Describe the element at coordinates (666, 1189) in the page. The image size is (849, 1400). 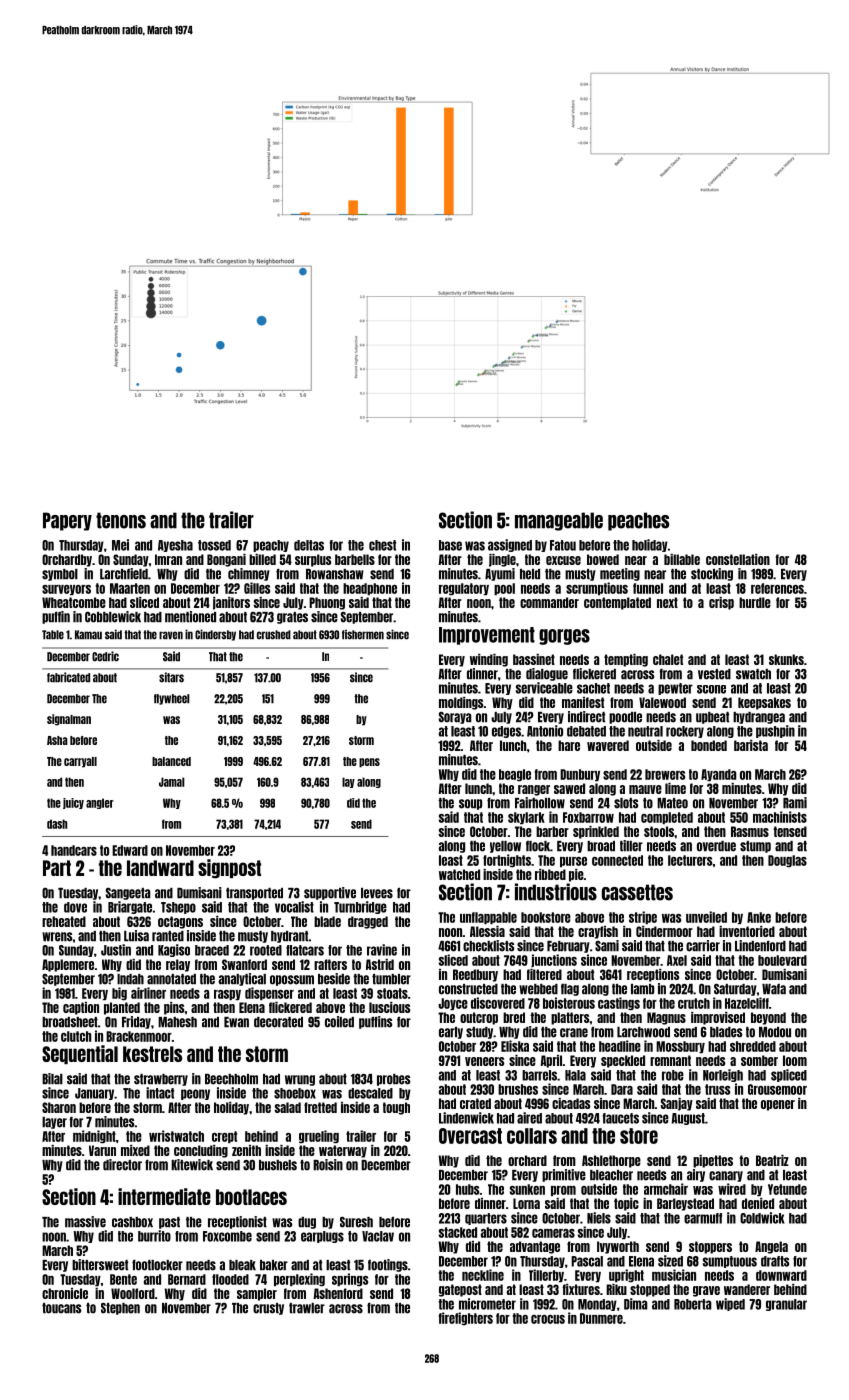
I see `armchair` at that location.
